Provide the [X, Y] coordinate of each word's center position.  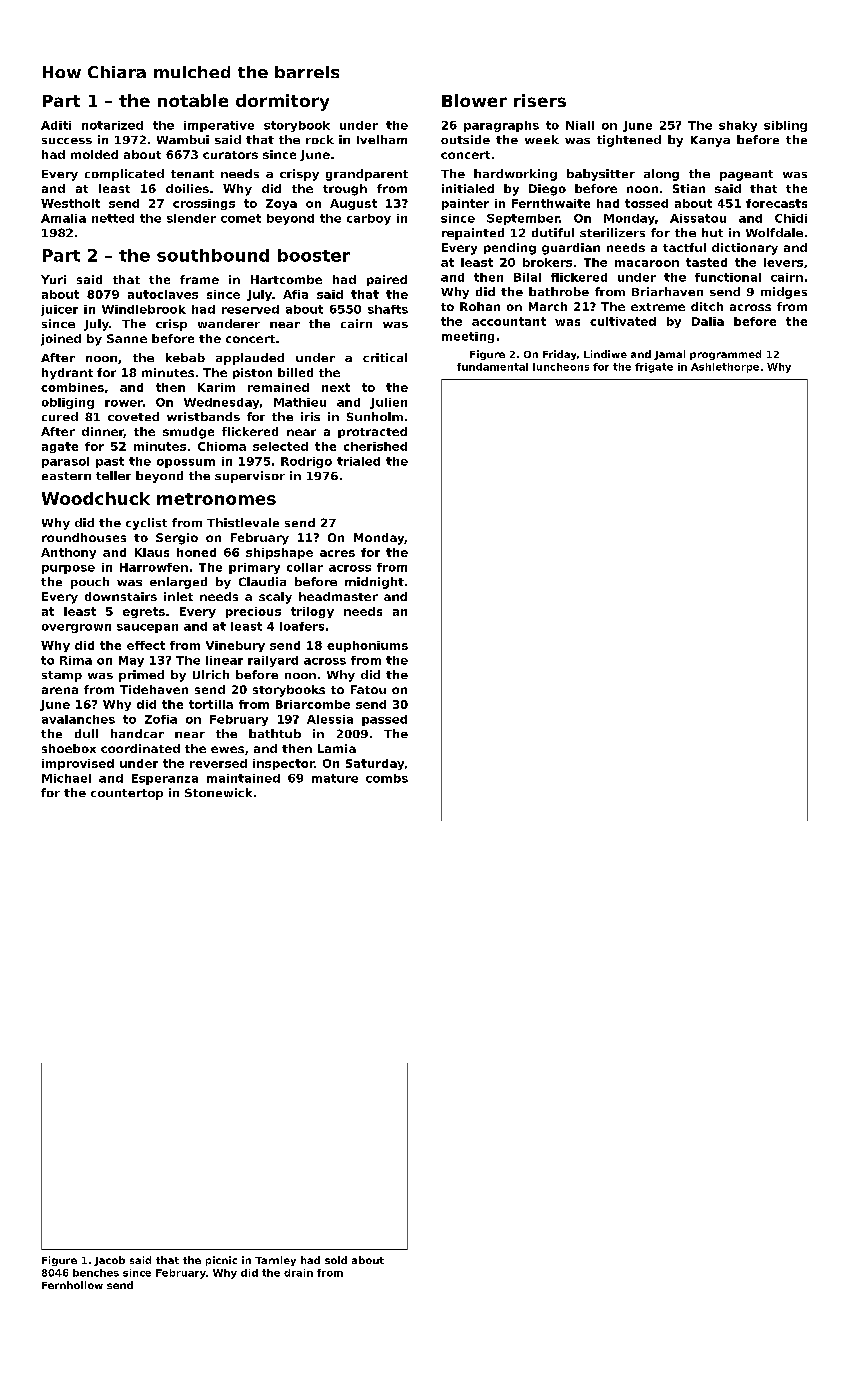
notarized [112, 125]
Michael [66, 778]
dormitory [282, 102]
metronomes [216, 499]
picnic [221, 1261]
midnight [374, 583]
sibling [785, 126]
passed [384, 720]
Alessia [330, 719]
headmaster [338, 596]
